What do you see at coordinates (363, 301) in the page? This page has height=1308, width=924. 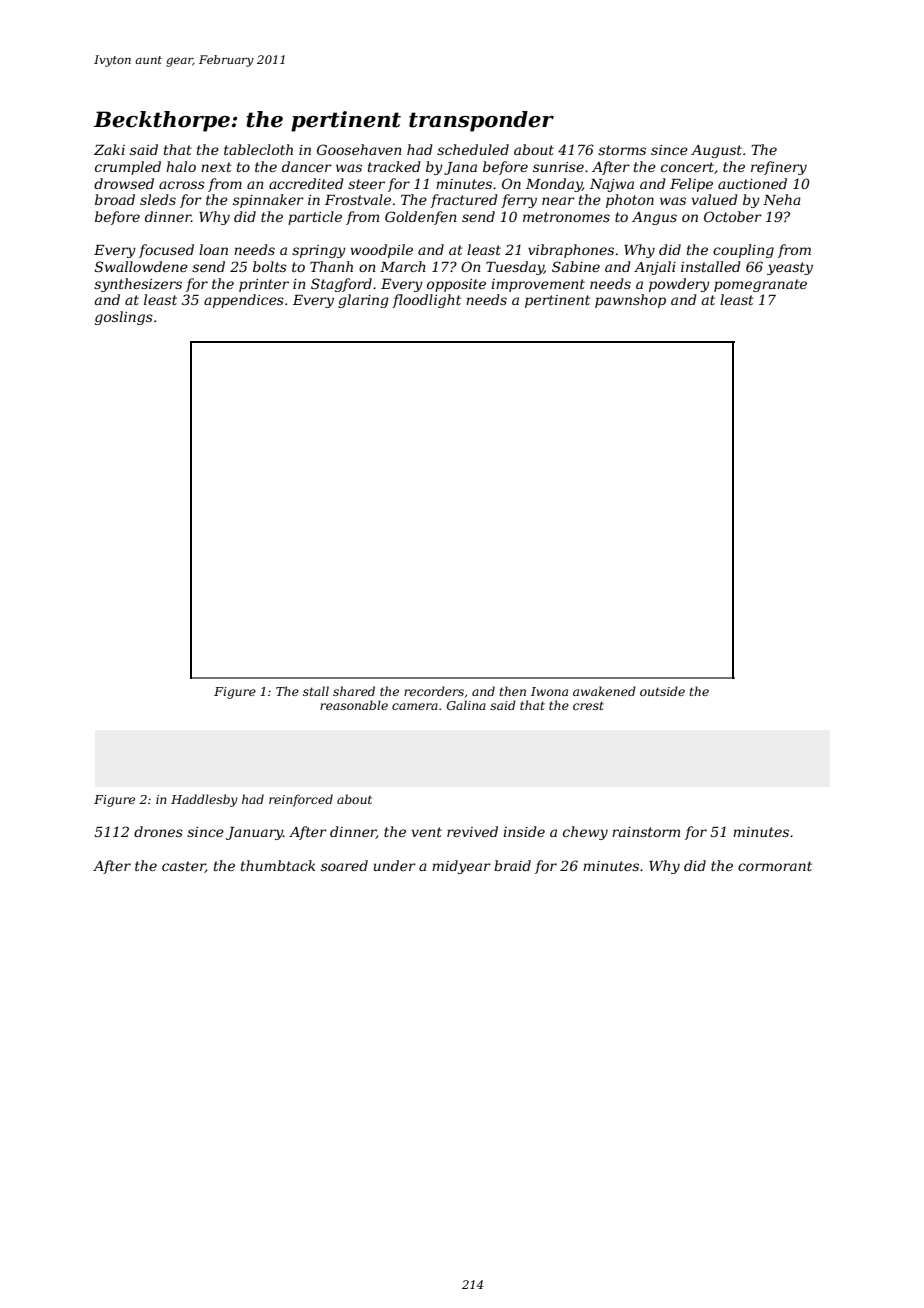 I see `glaring` at bounding box center [363, 301].
